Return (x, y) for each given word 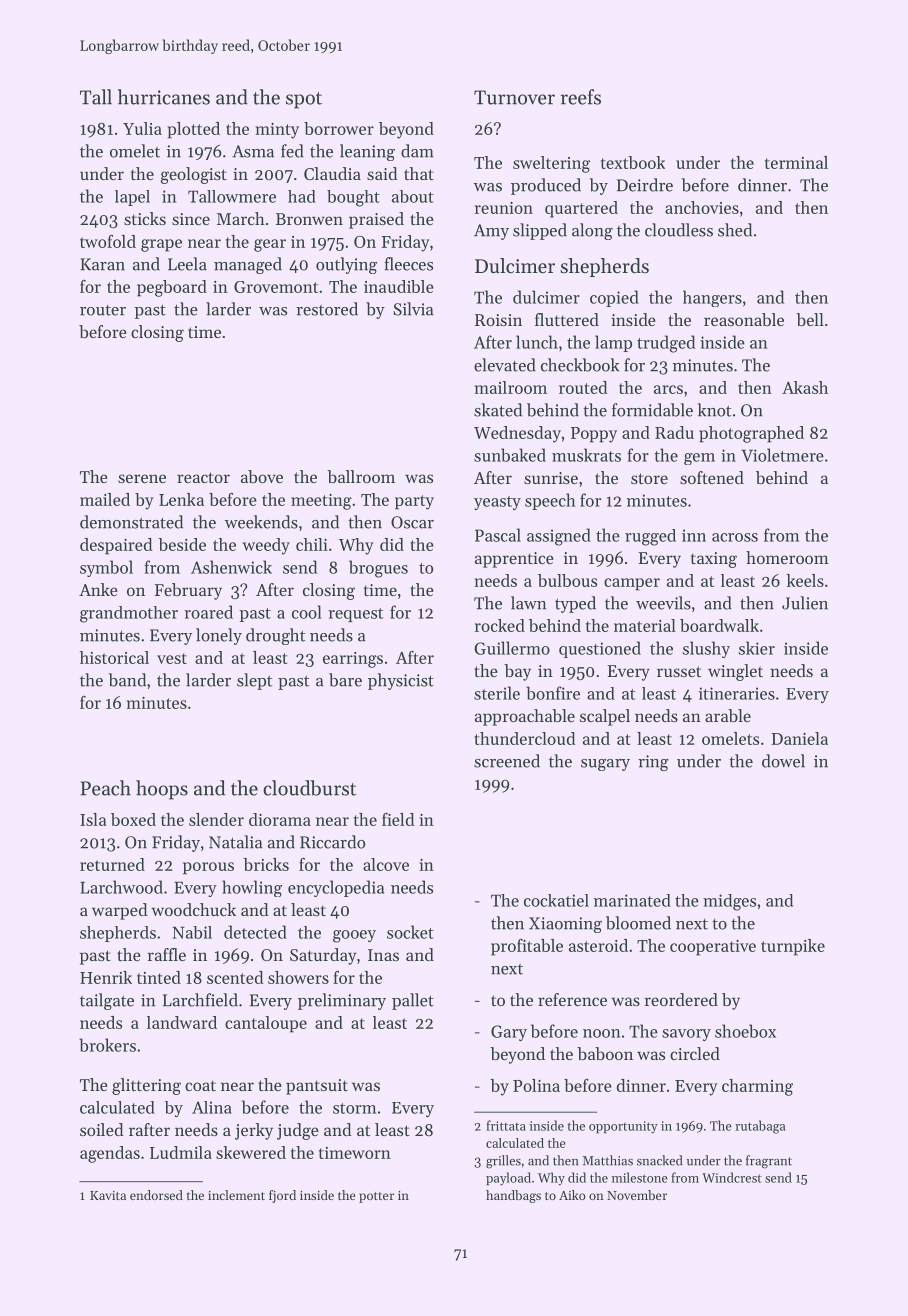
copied (614, 298)
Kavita (108, 1195)
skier (757, 648)
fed (292, 151)
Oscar (412, 522)
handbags (513, 1196)
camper (632, 584)
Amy (491, 232)
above (262, 476)
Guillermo (512, 648)
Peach (105, 788)
